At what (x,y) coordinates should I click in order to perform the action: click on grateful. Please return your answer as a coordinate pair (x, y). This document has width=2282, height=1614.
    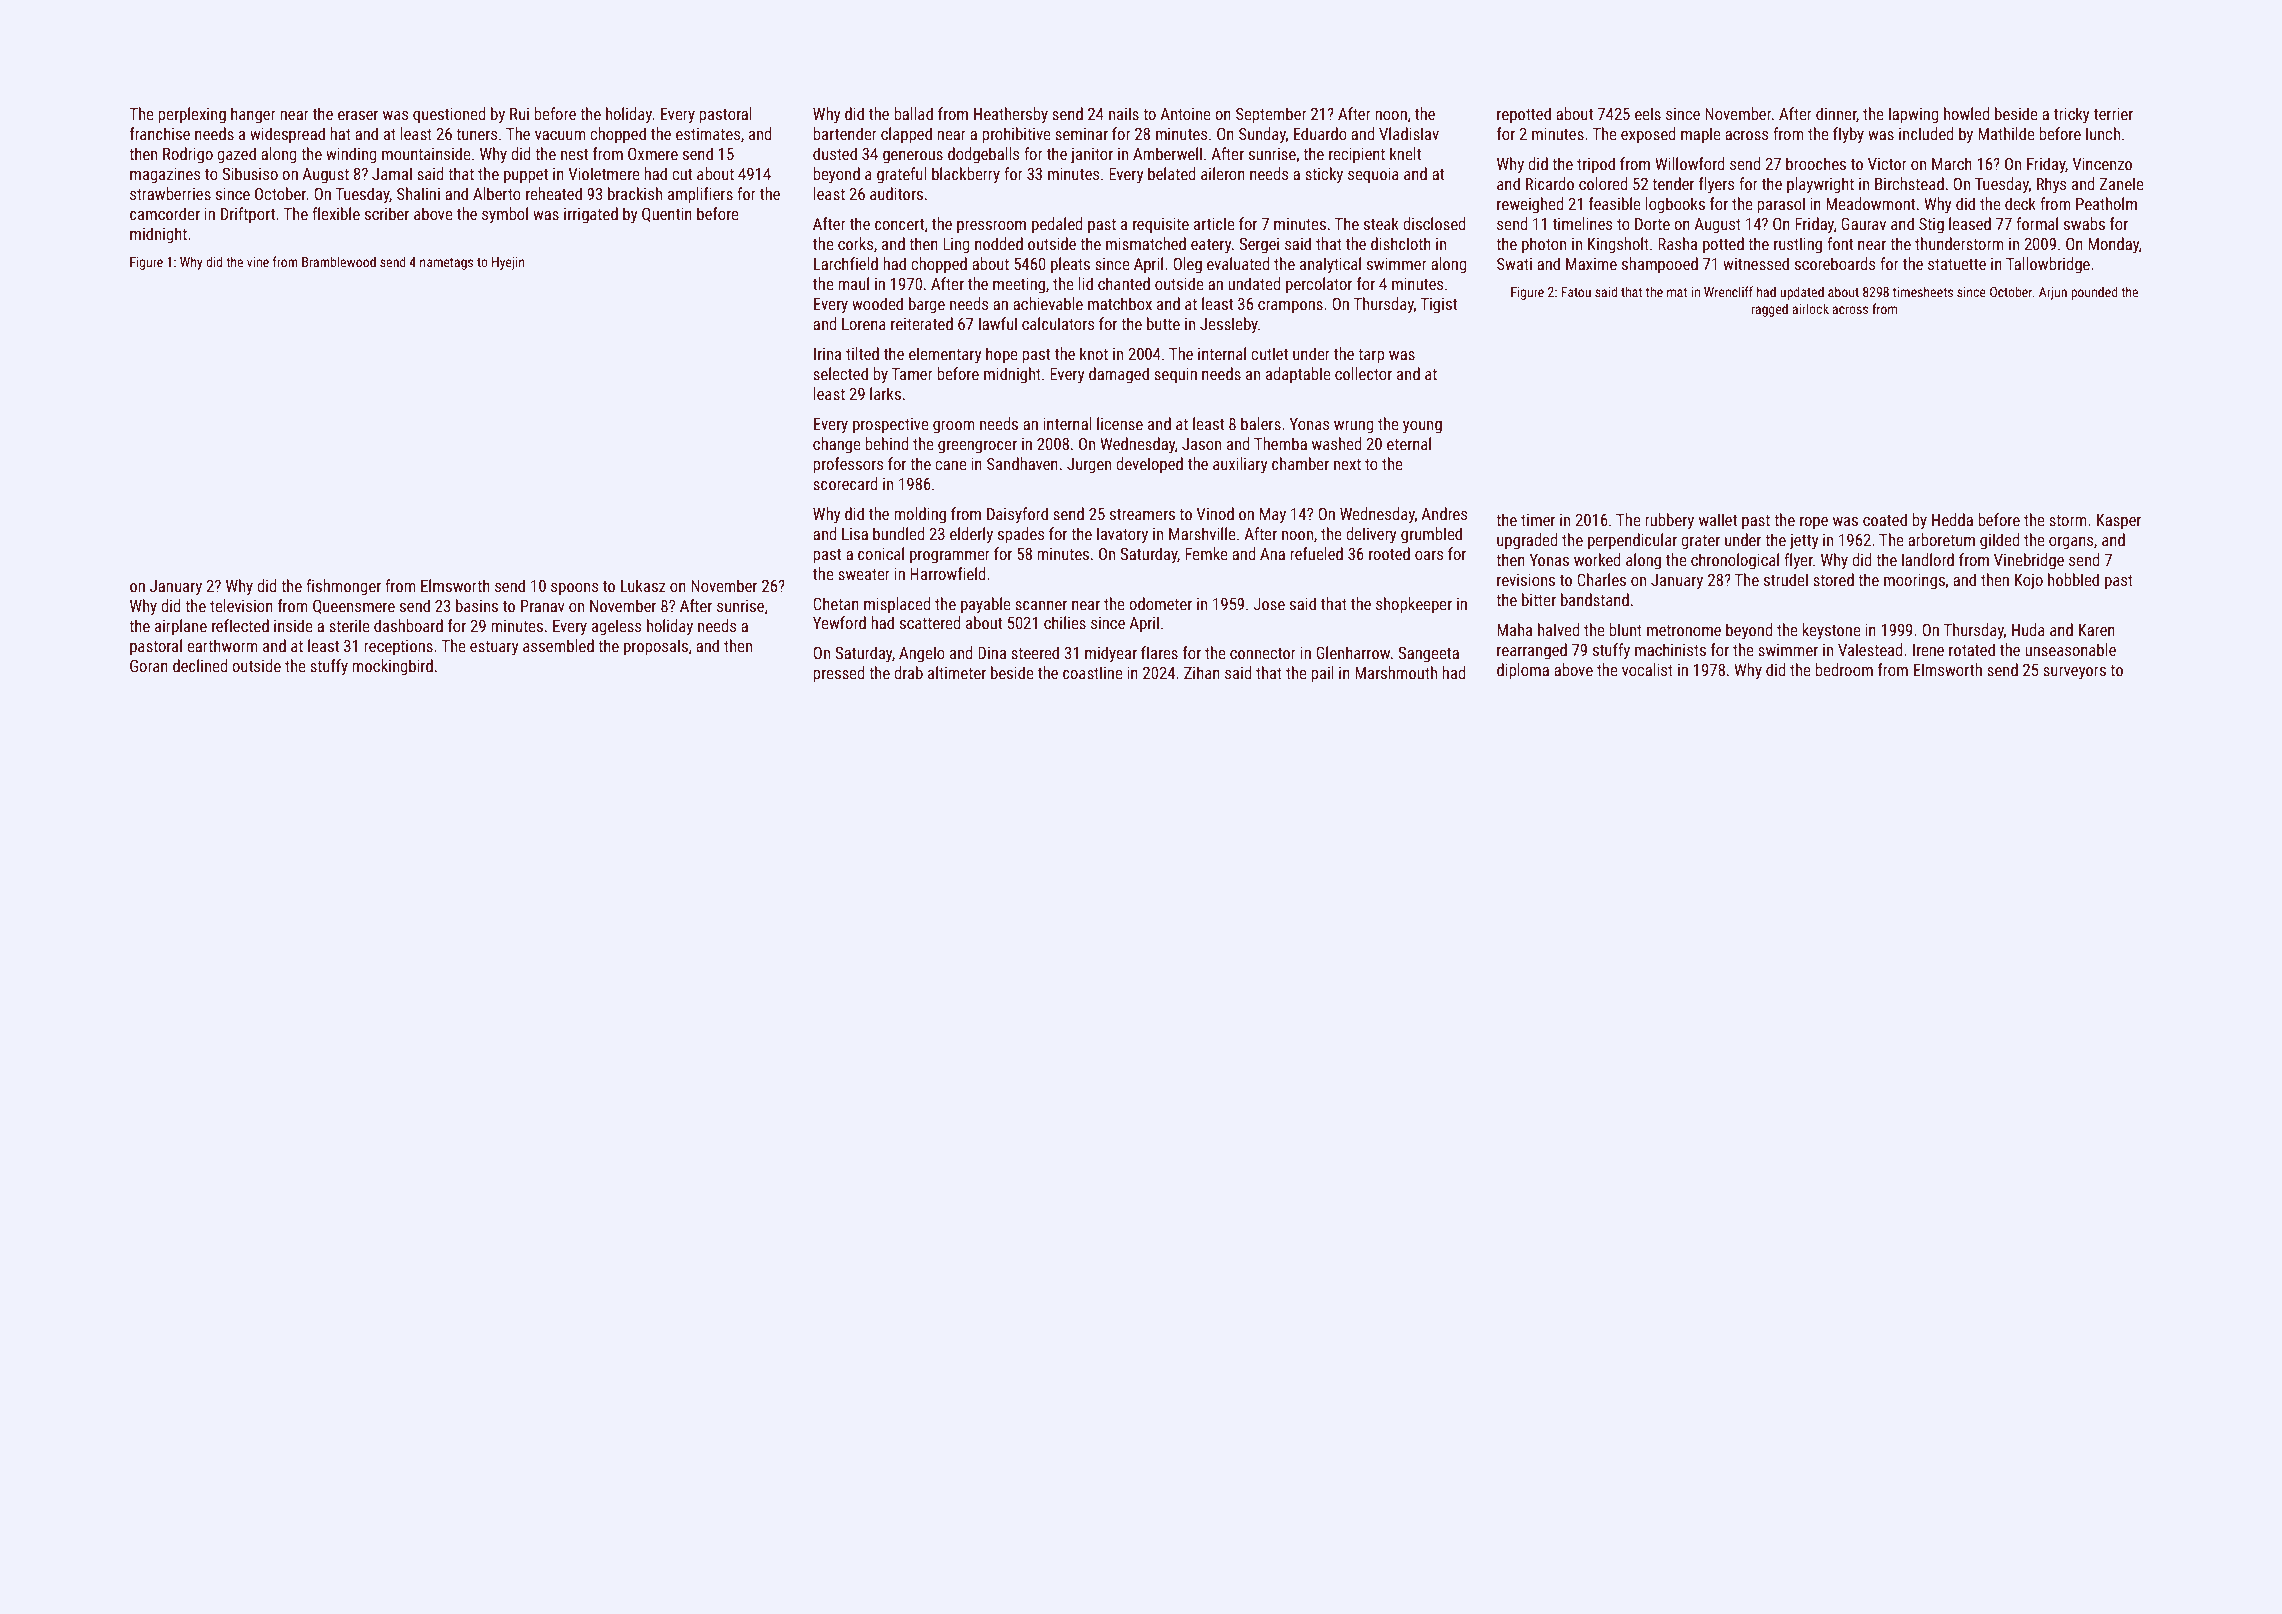
    Looking at the image, I should click on (902, 175).
